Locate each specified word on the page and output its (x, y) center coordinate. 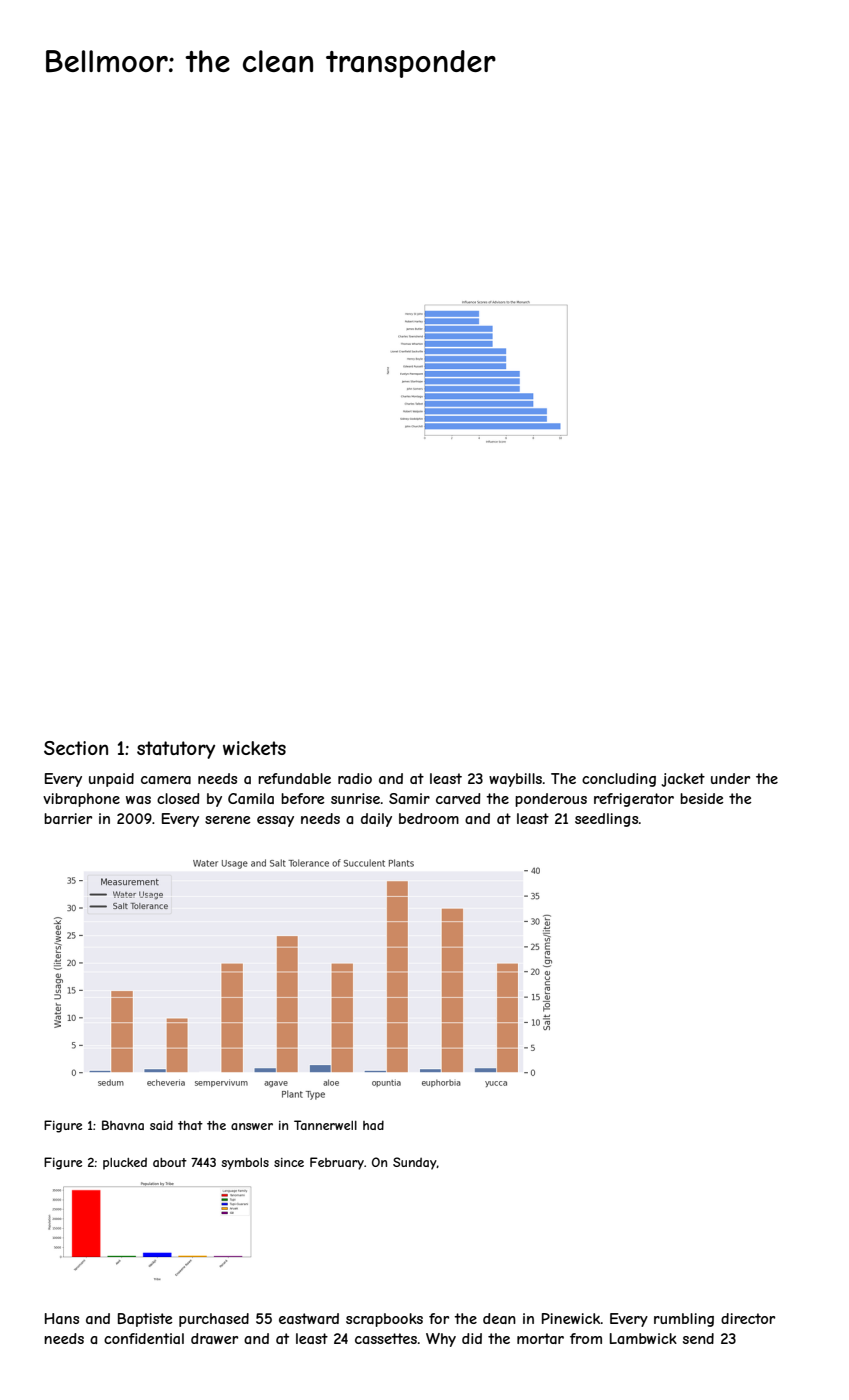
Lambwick (643, 1338)
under (730, 778)
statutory (176, 750)
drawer (214, 1338)
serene (228, 820)
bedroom (429, 818)
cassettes (386, 1338)
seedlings (606, 820)
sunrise (355, 798)
